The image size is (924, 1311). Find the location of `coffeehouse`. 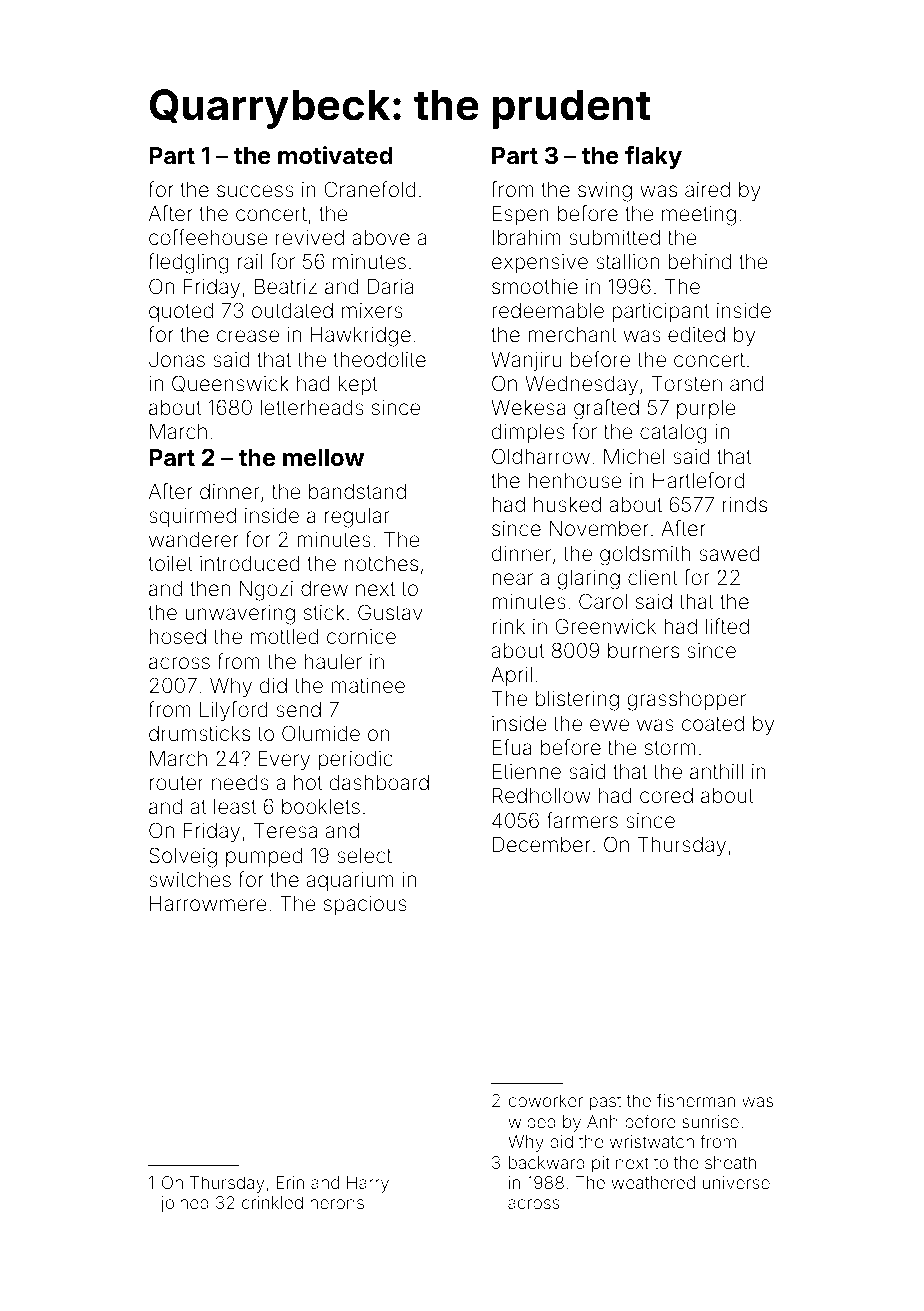

coffeehouse is located at coordinates (208, 237).
